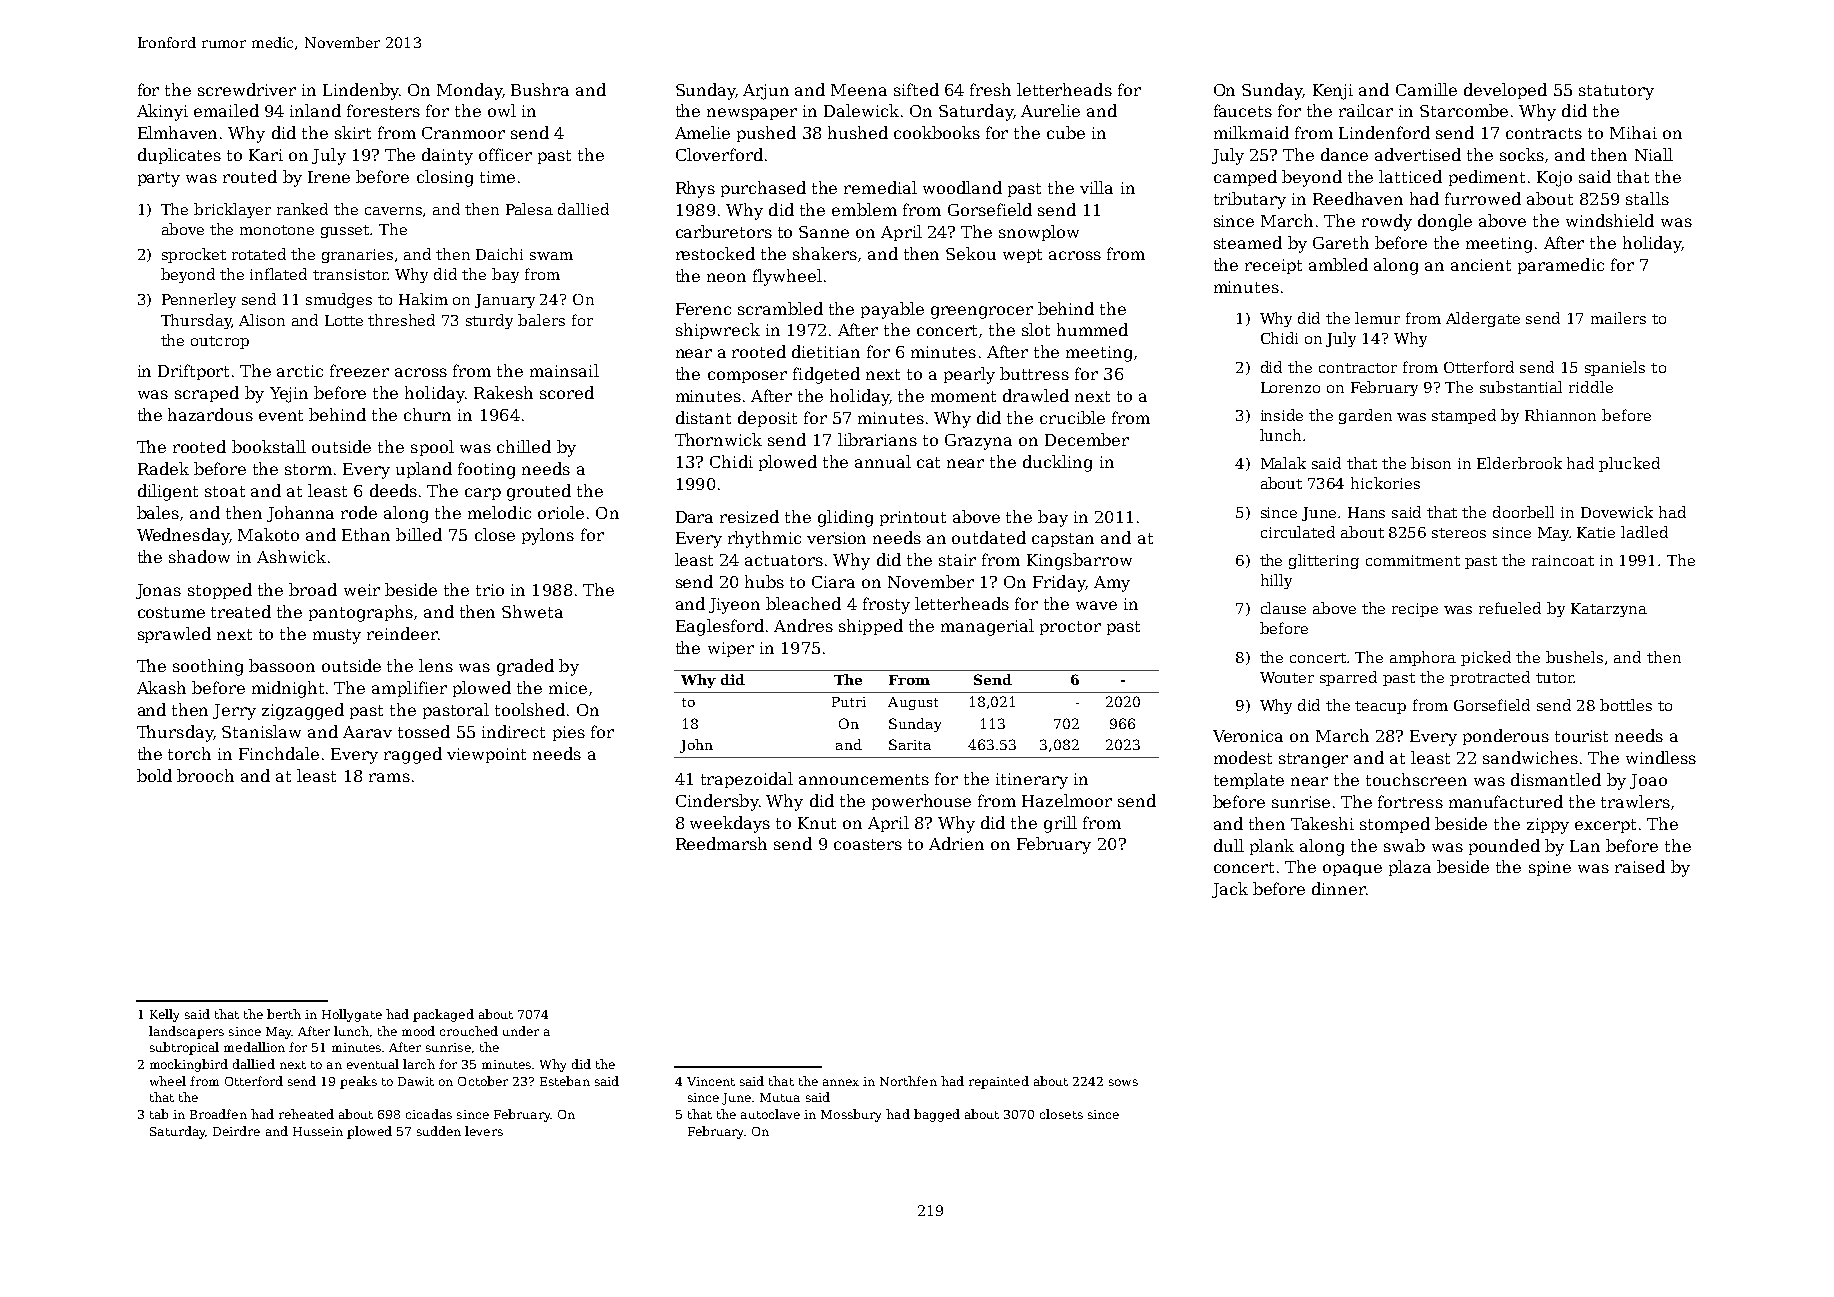 The height and width of the screenshot is (1297, 1834). I want to click on refueled, so click(1510, 608).
